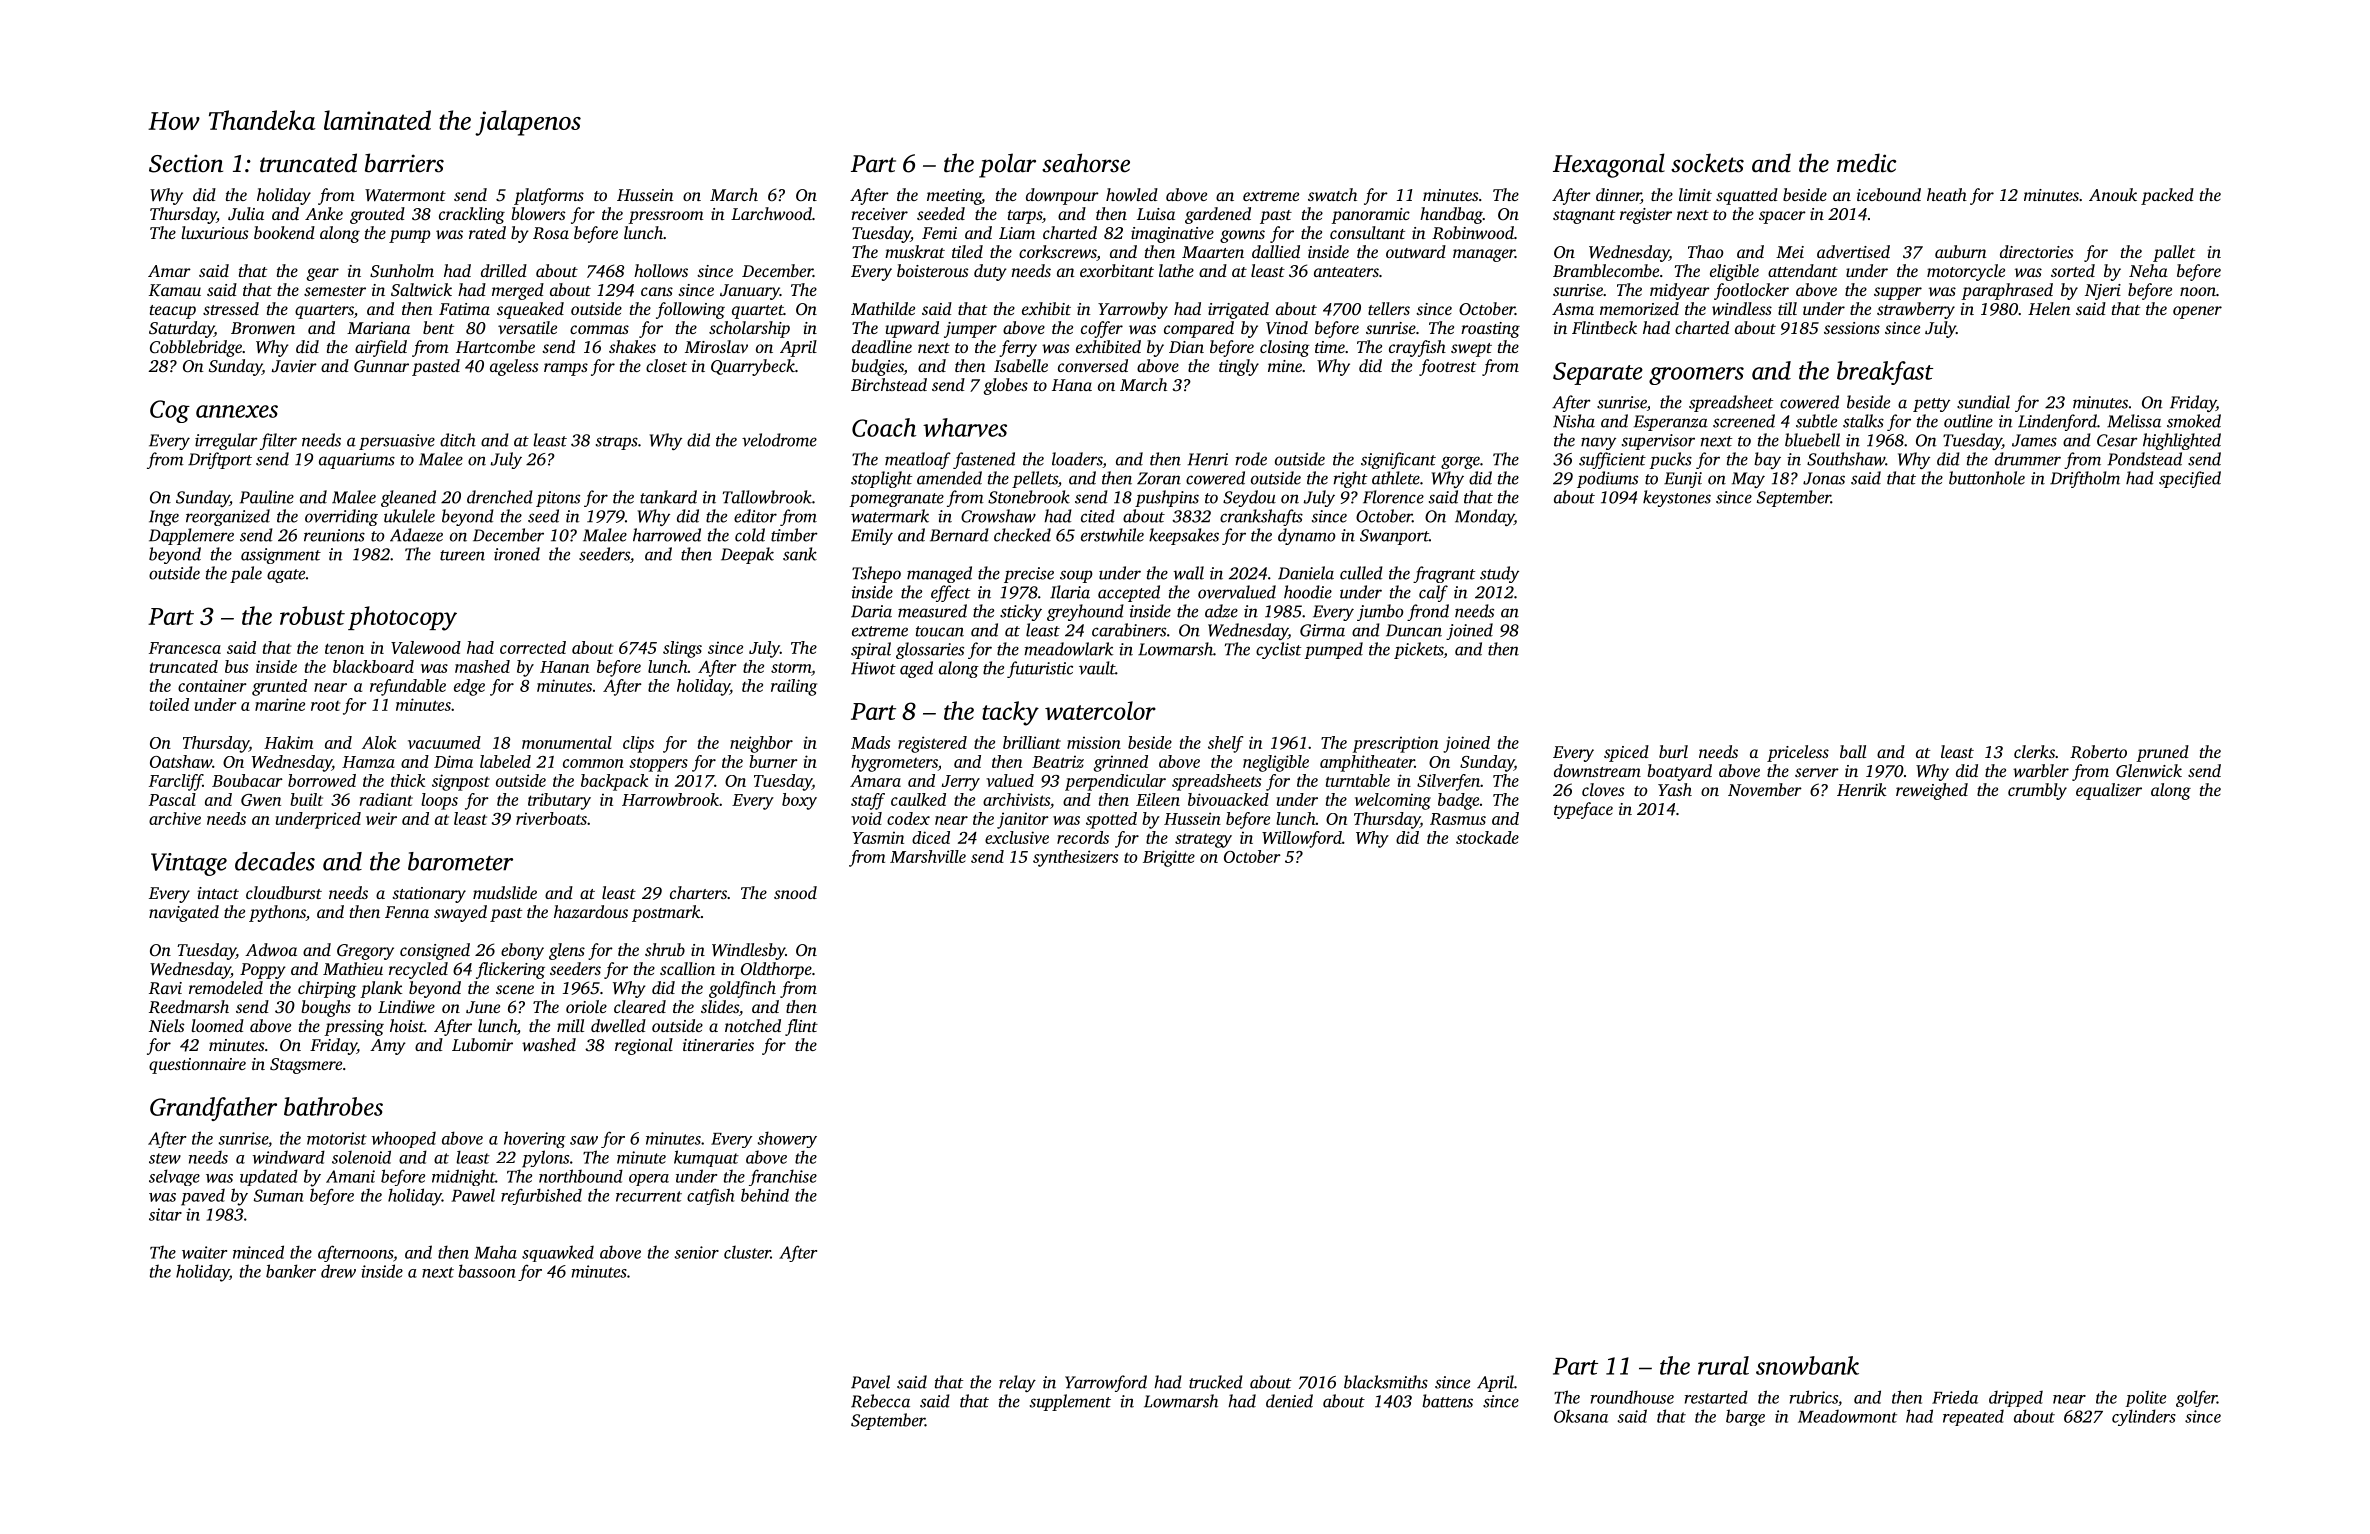 This image has height=1534, width=2370. What do you see at coordinates (1866, 163) in the image?
I see `medic` at bounding box center [1866, 163].
